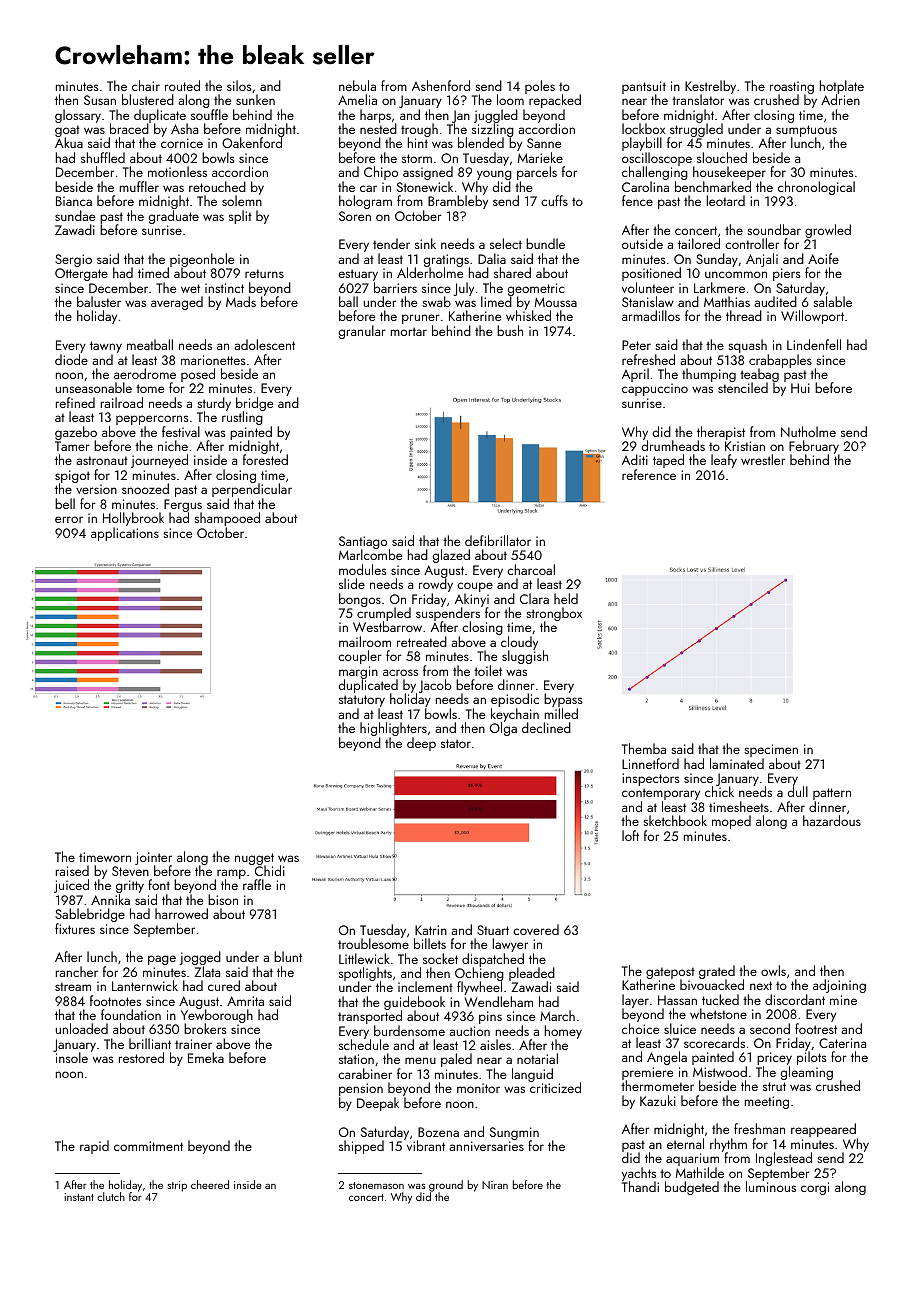  I want to click on sunken, so click(255, 99).
